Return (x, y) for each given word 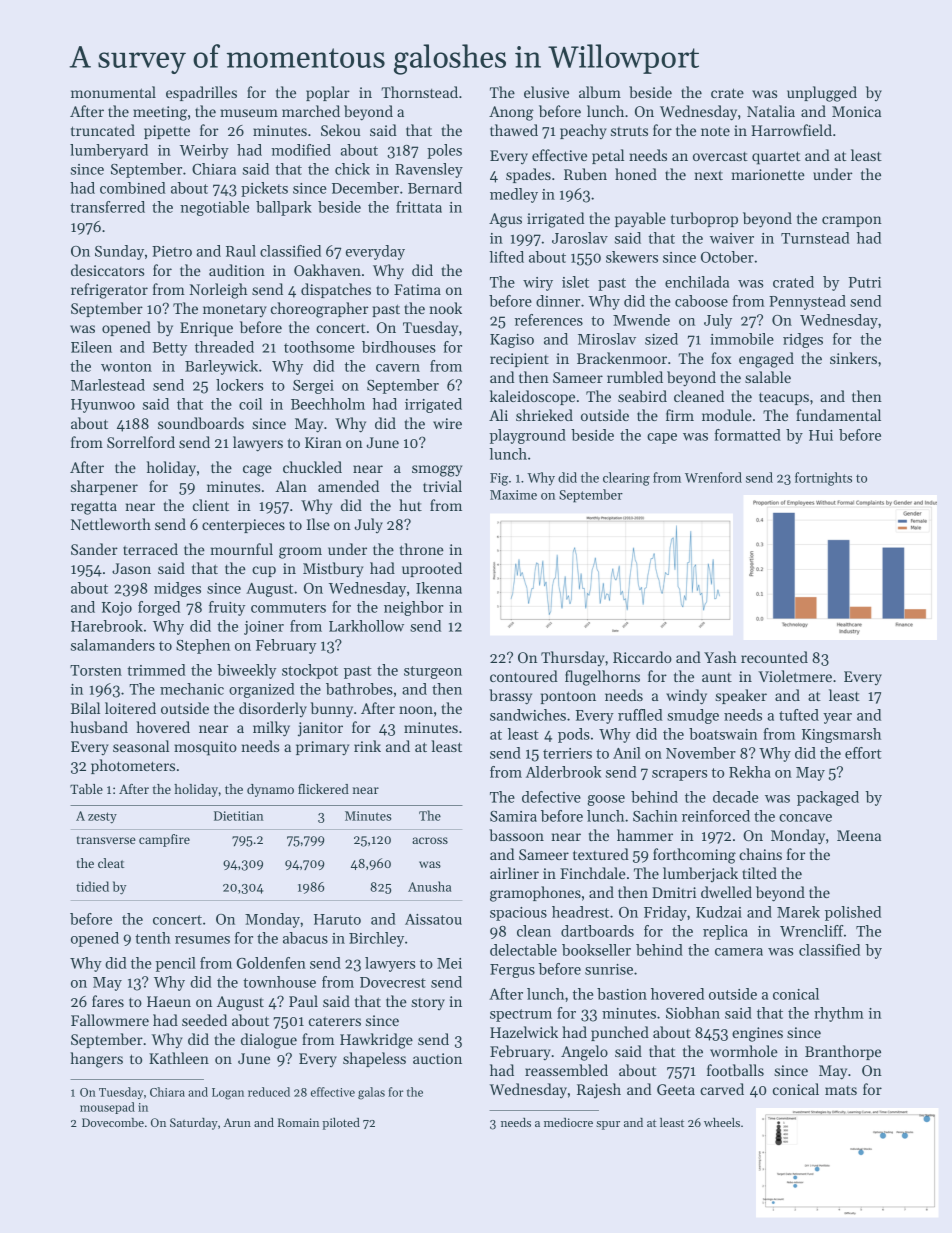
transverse (106, 840)
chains (760, 854)
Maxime (513, 495)
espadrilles (201, 93)
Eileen (91, 347)
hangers (96, 1060)
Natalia (771, 111)
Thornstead (419, 92)
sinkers (853, 358)
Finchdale (593, 873)
